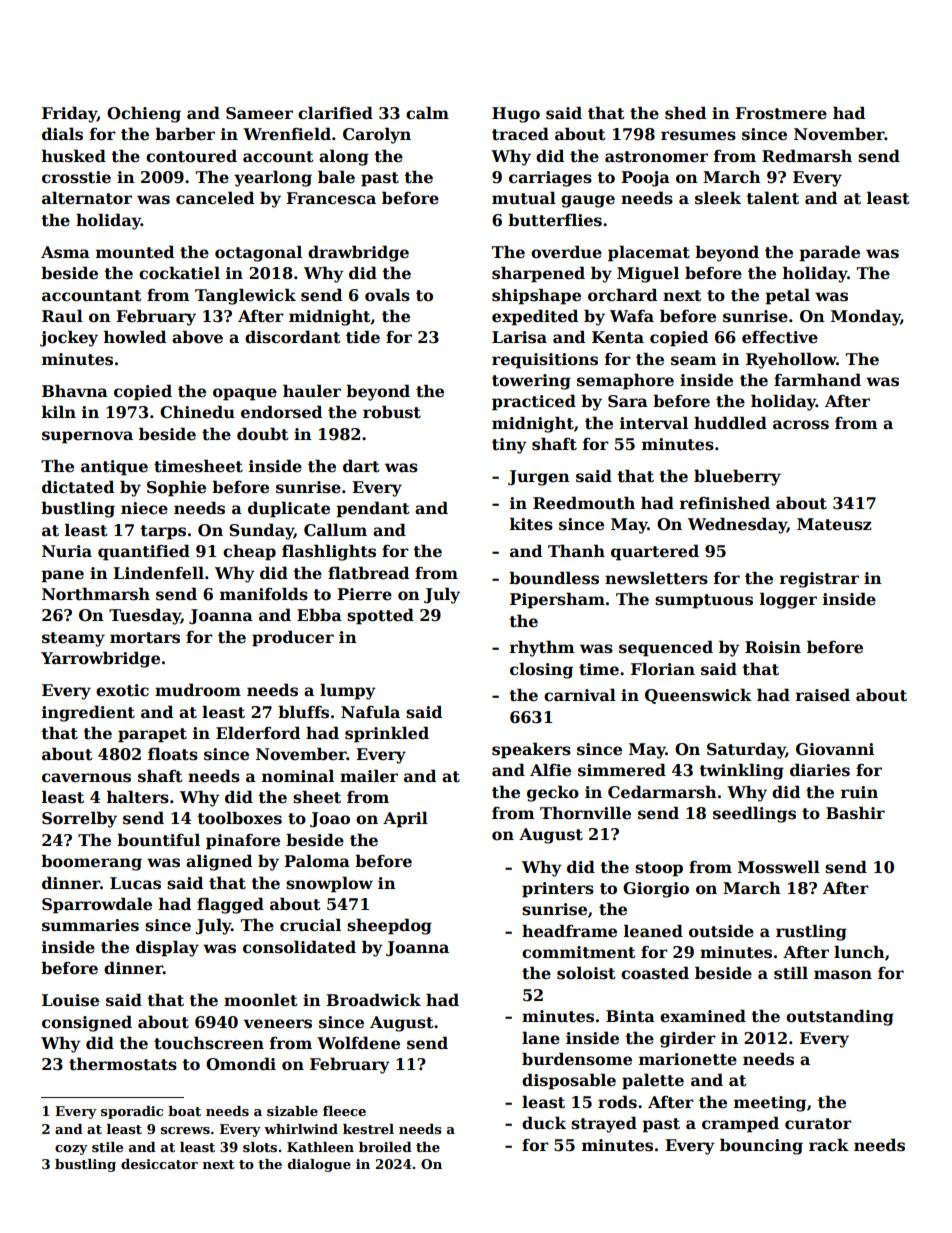 This document has height=1233, width=952. I want to click on Mateusz, so click(834, 524).
